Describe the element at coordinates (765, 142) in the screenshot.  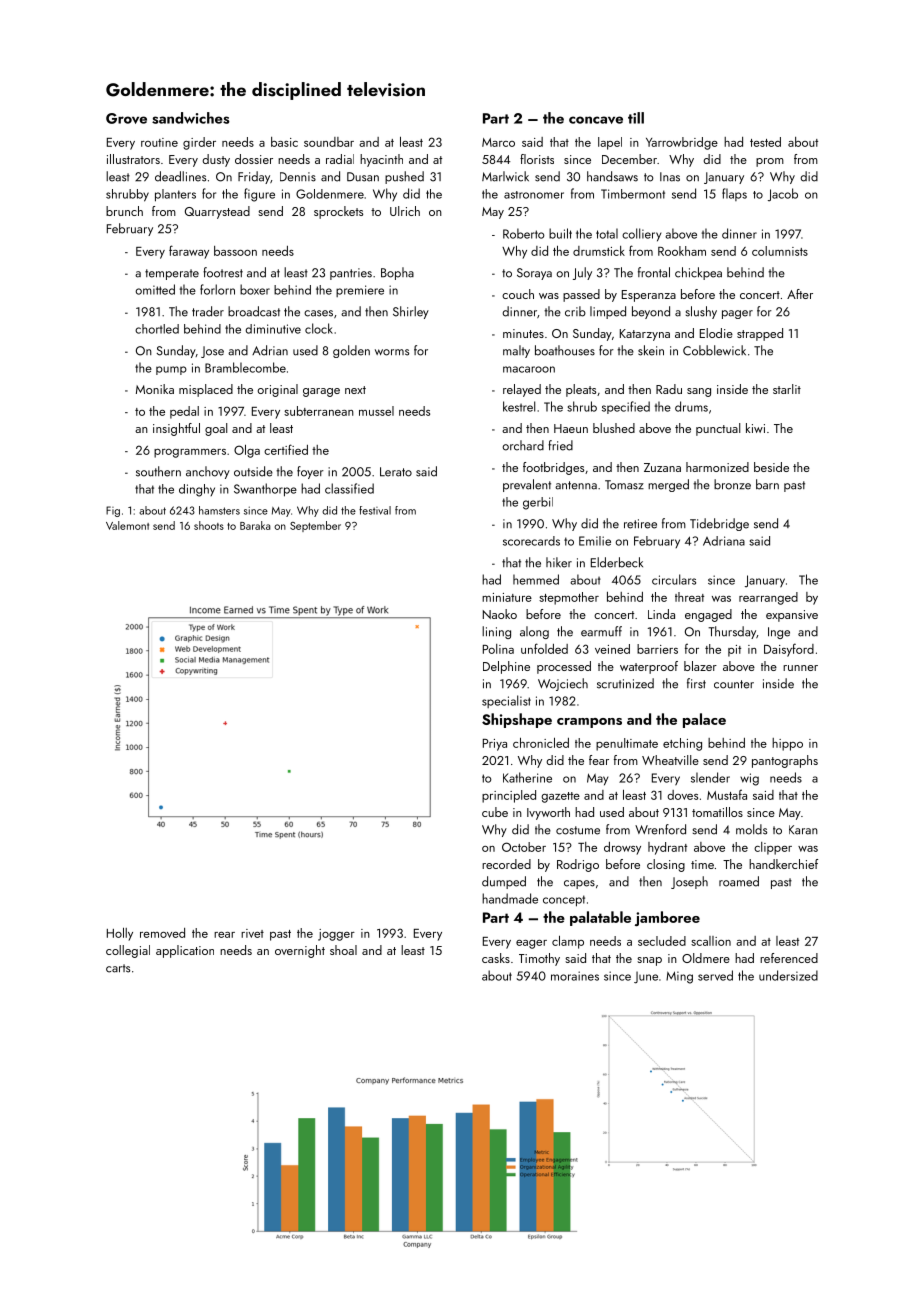
I see `tested` at that location.
